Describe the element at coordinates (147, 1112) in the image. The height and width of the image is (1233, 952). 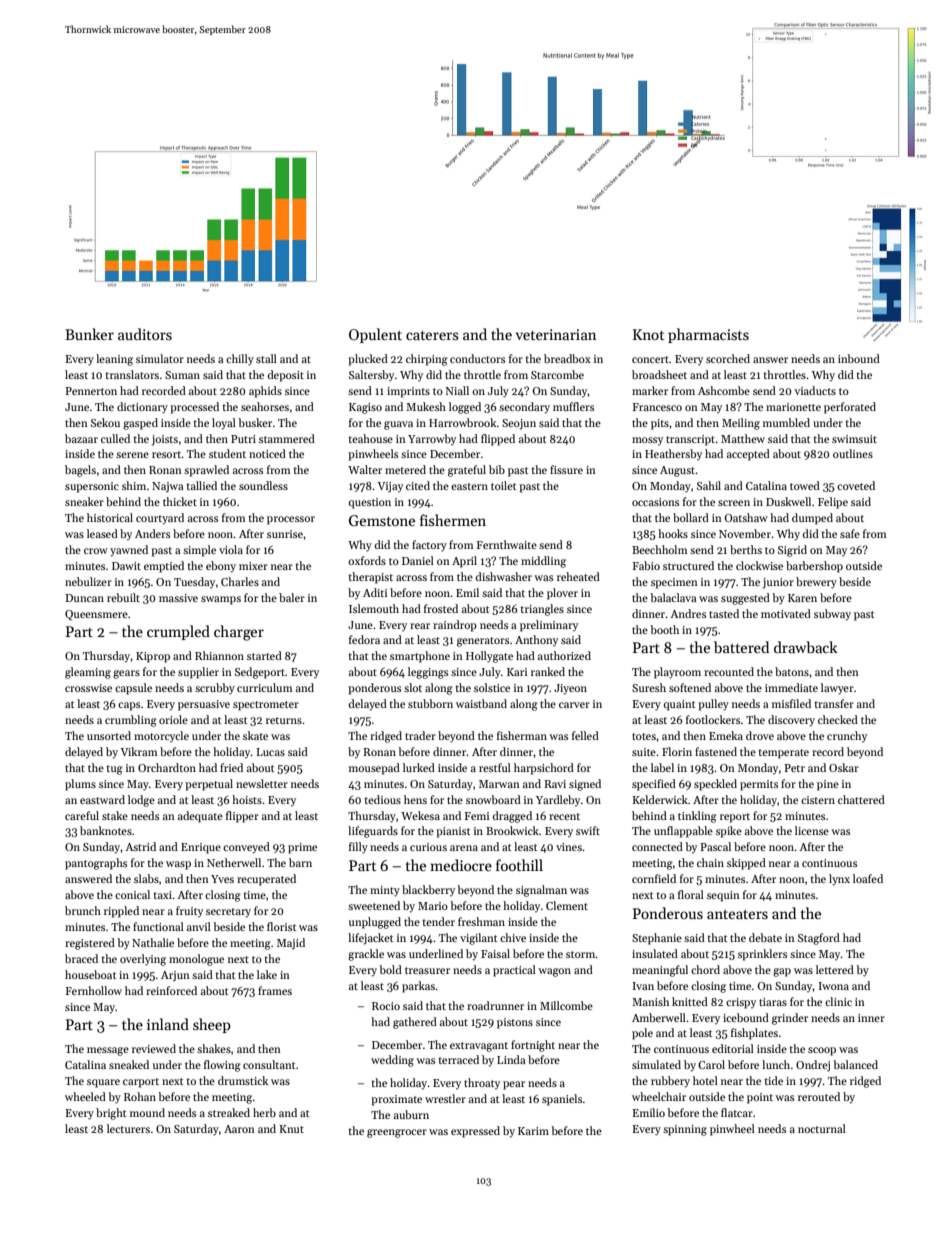
I see `mound` at that location.
